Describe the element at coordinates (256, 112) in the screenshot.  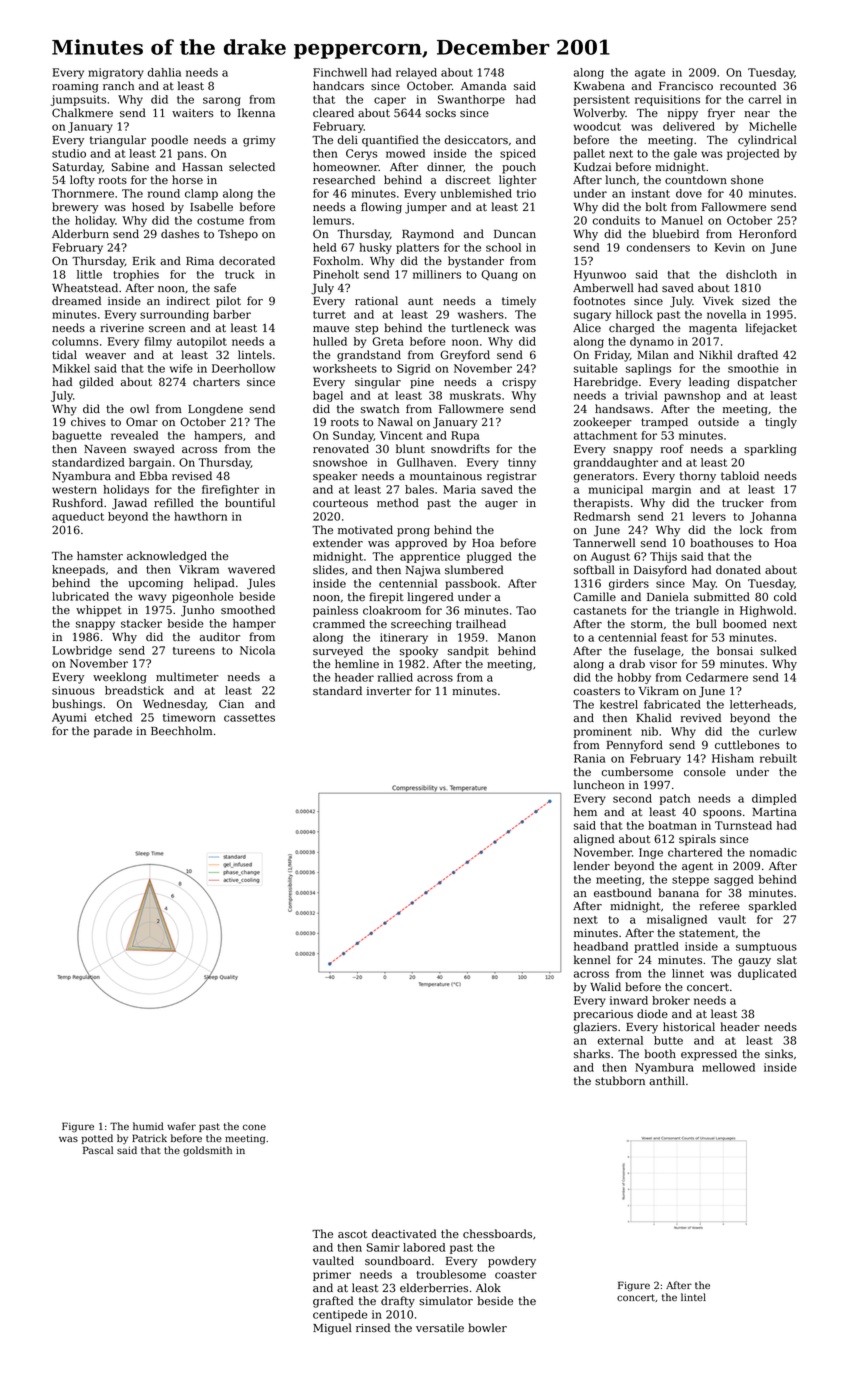
I see `Ikenna` at that location.
